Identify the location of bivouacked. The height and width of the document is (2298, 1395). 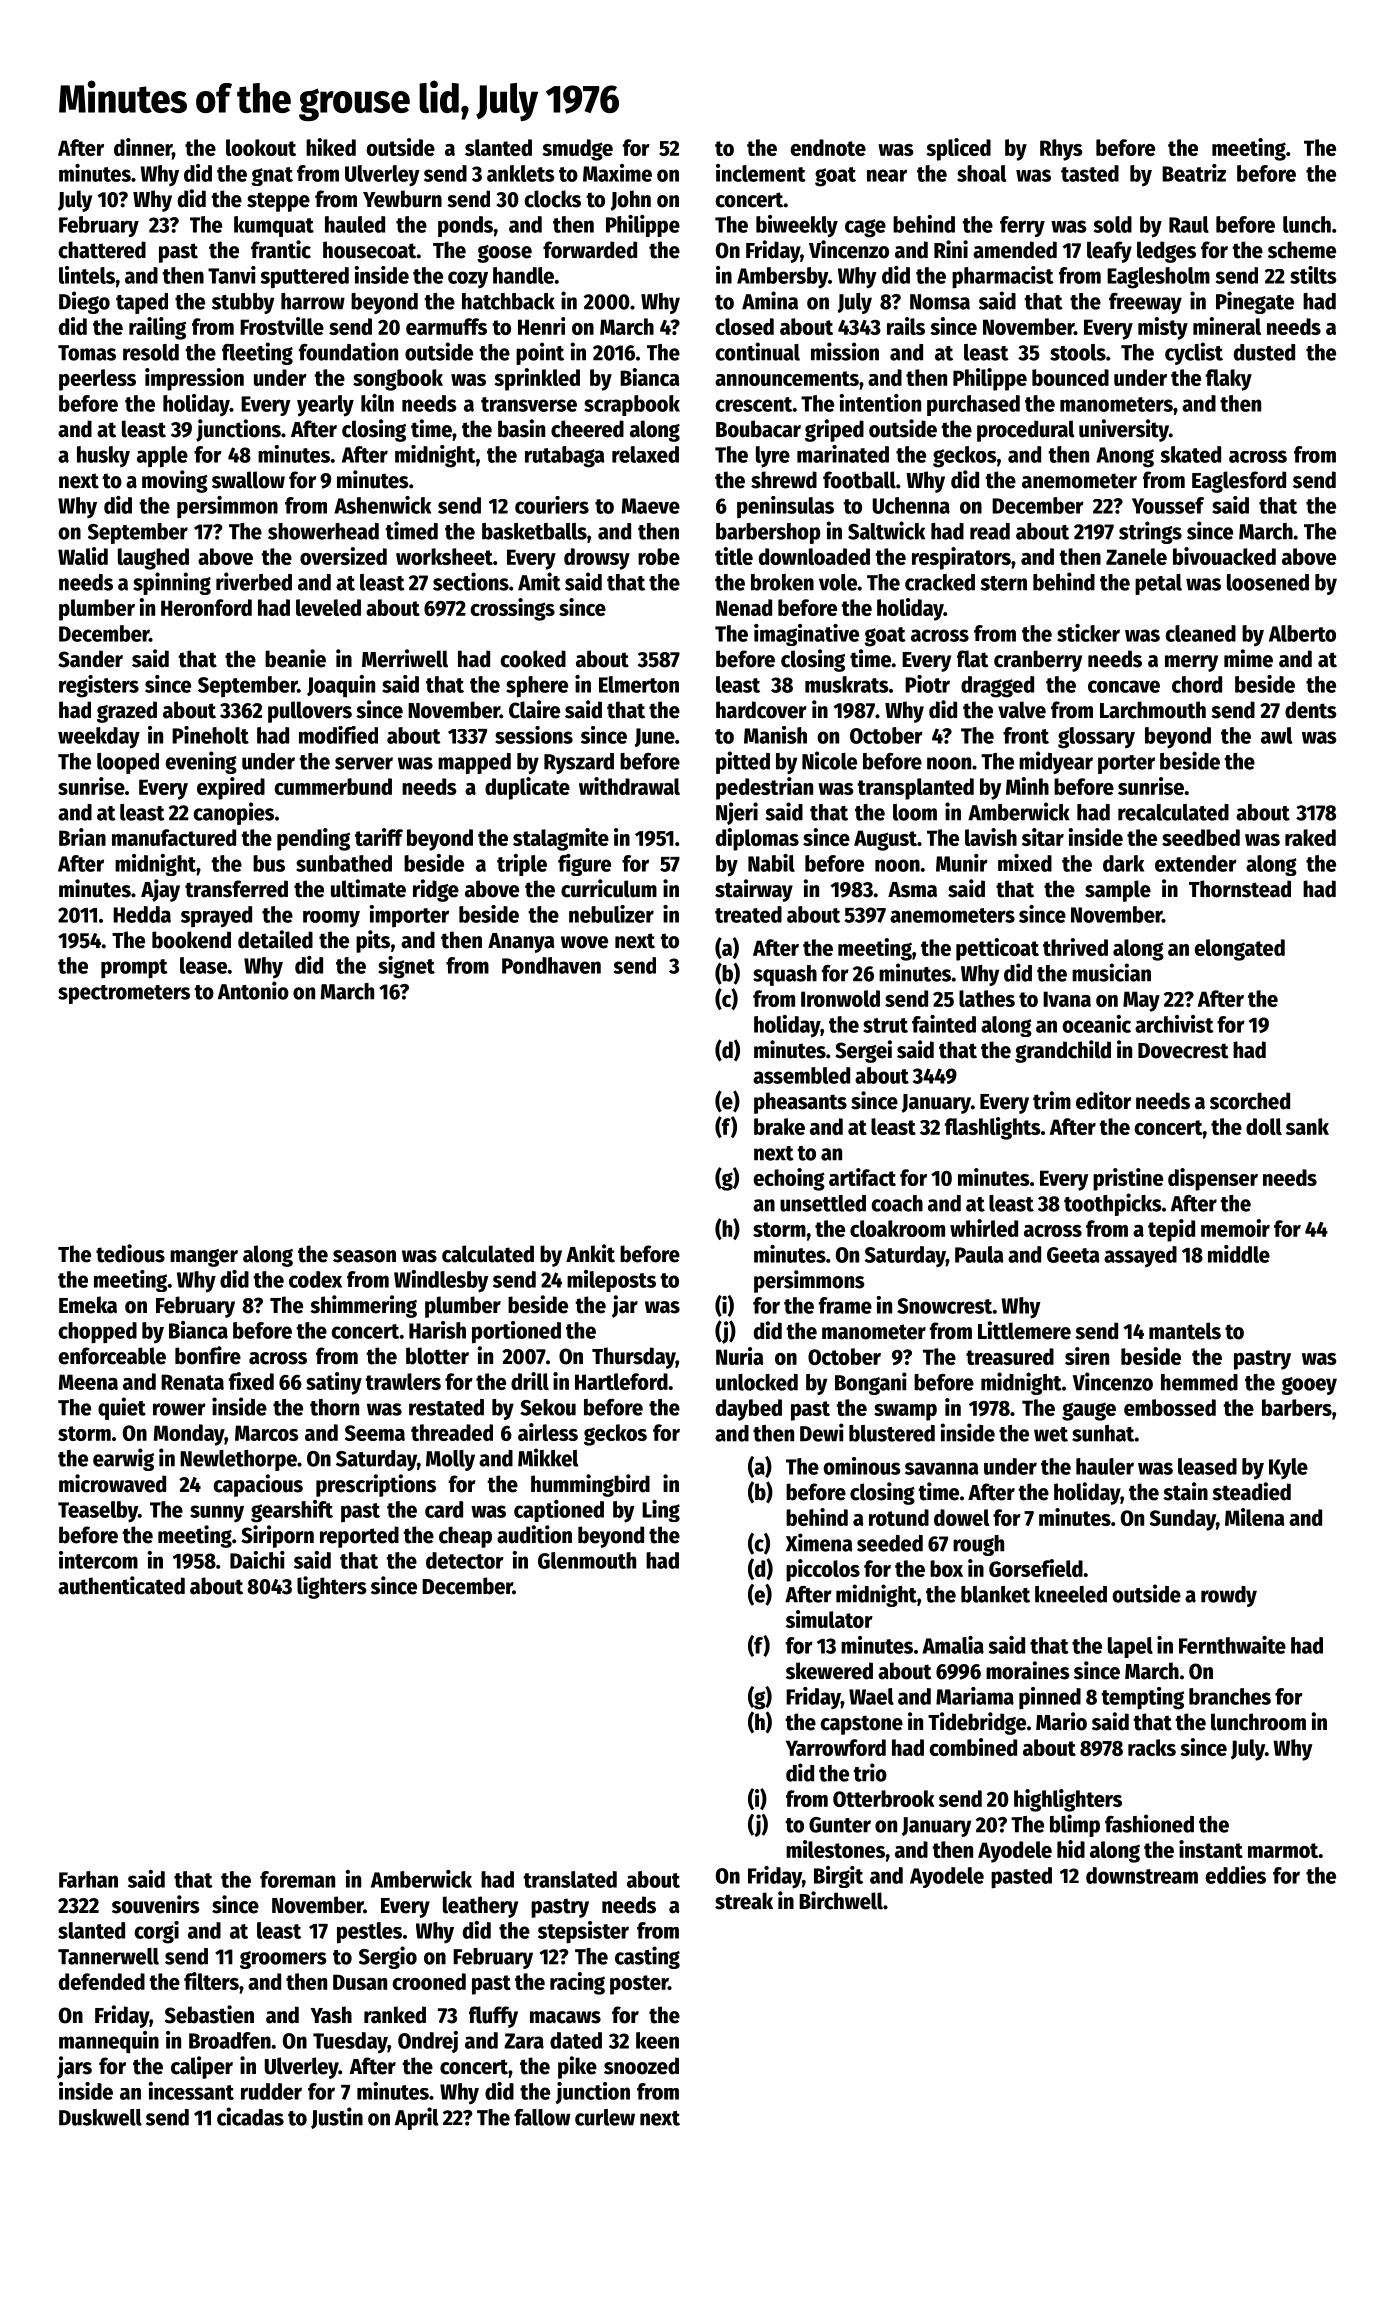
(1224, 556).
